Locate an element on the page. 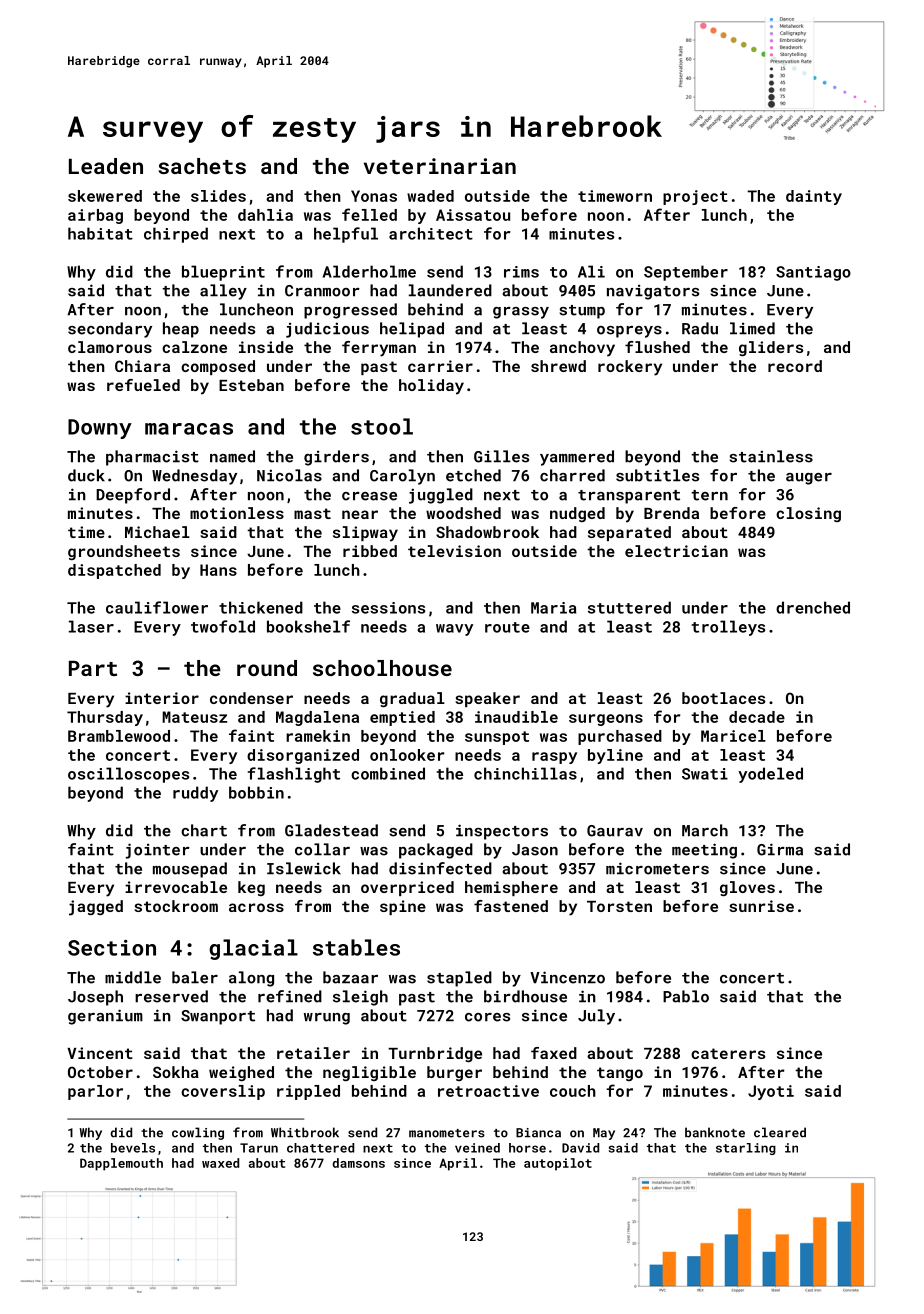  inspectors is located at coordinates (502, 832).
